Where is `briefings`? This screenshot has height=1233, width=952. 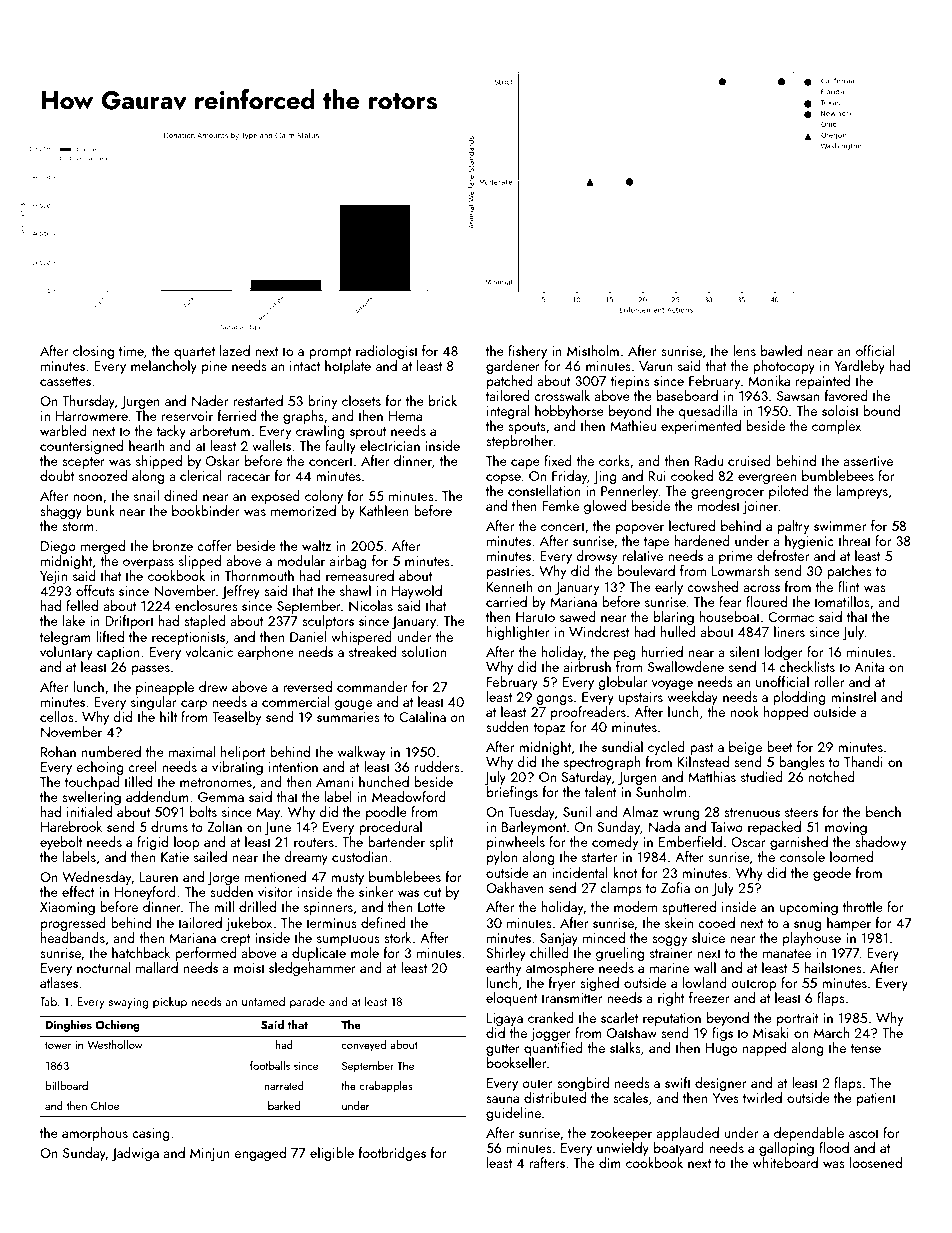 briefings is located at coordinates (512, 793).
